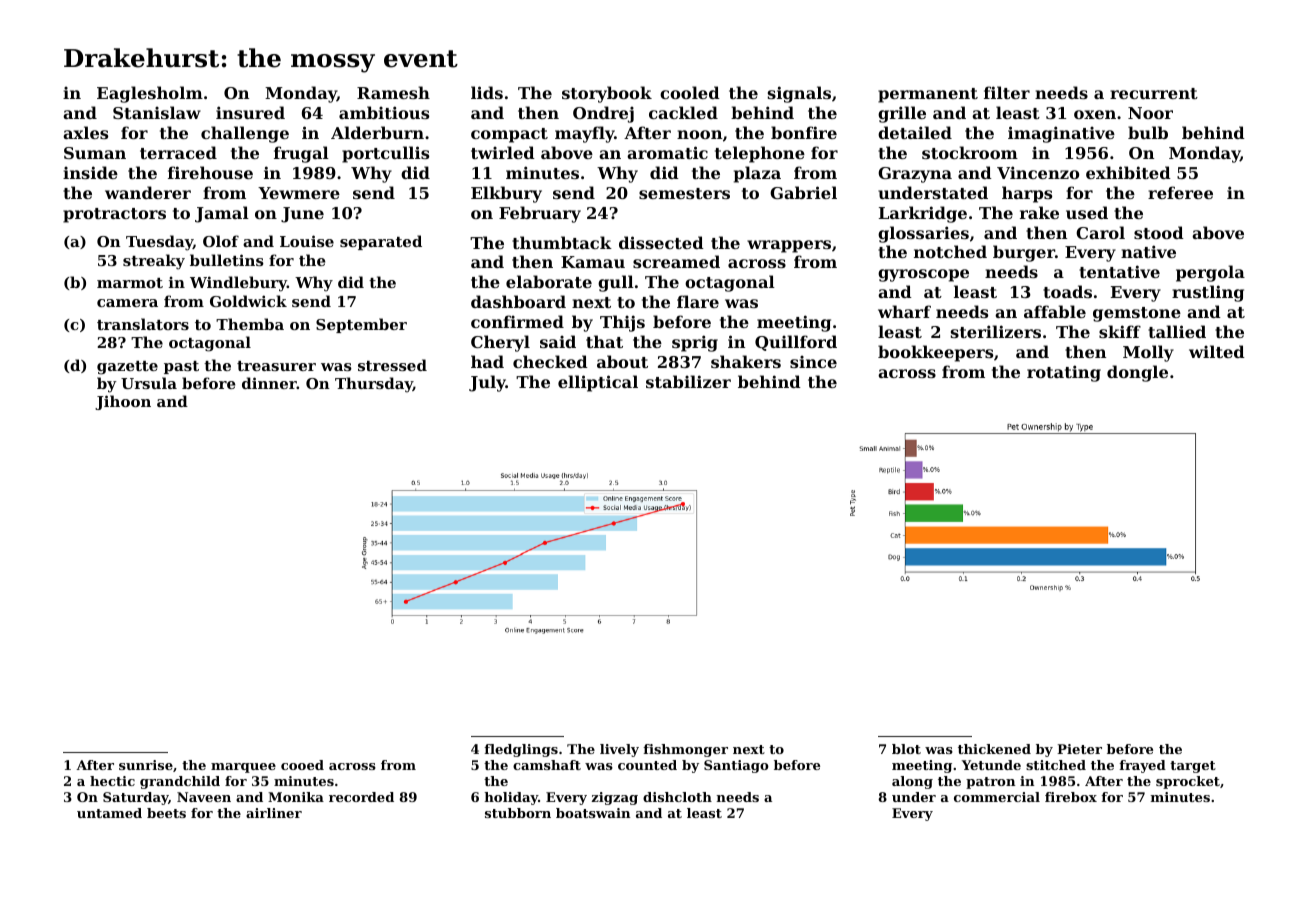  Describe the element at coordinates (616, 283) in the screenshot. I see `gull` at that location.
